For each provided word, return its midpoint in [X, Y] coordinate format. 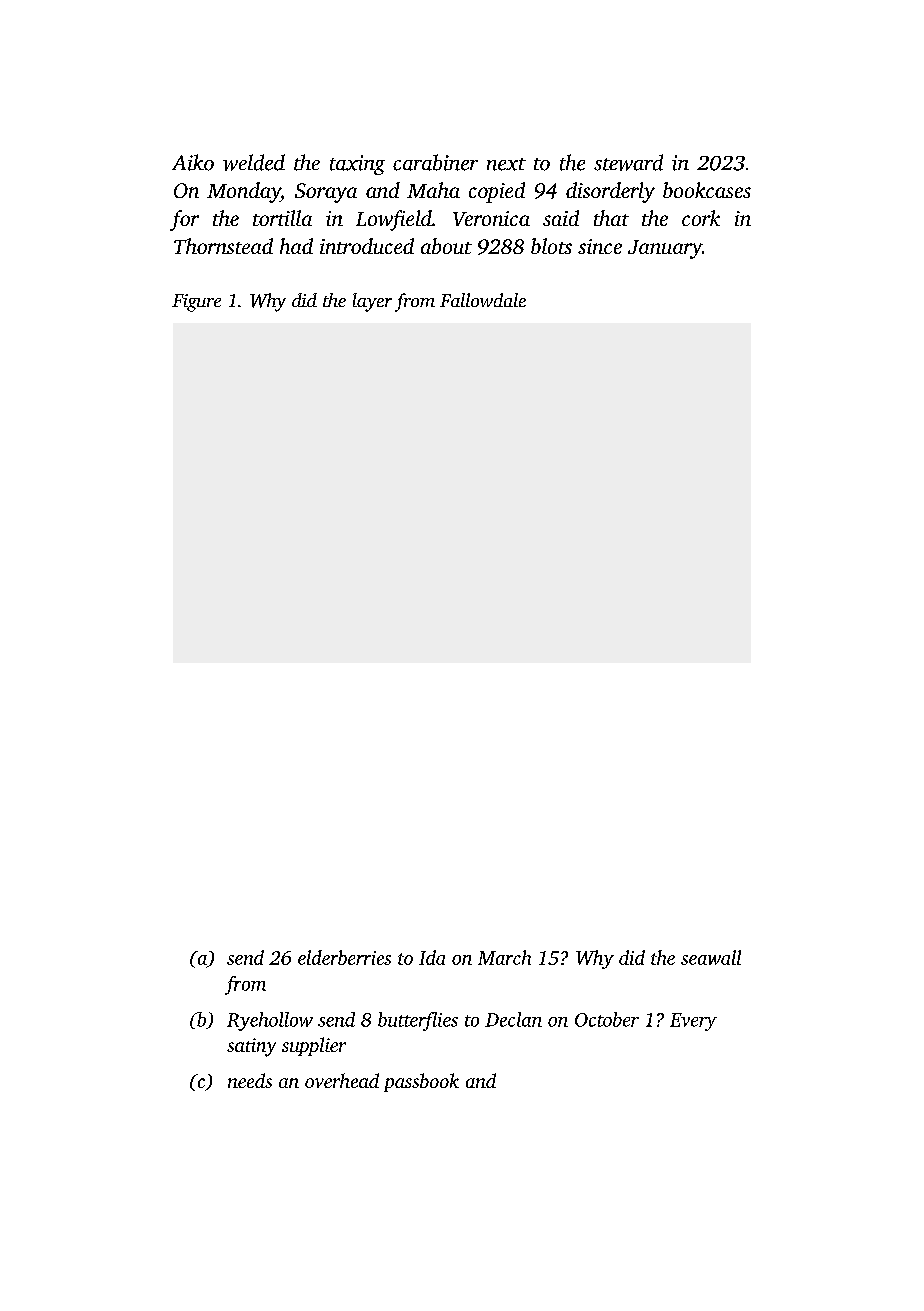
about [446, 246]
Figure [196, 303]
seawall [711, 957]
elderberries [344, 957]
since [600, 246]
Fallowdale [483, 300]
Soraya [326, 193]
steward [628, 162]
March [504, 957]
